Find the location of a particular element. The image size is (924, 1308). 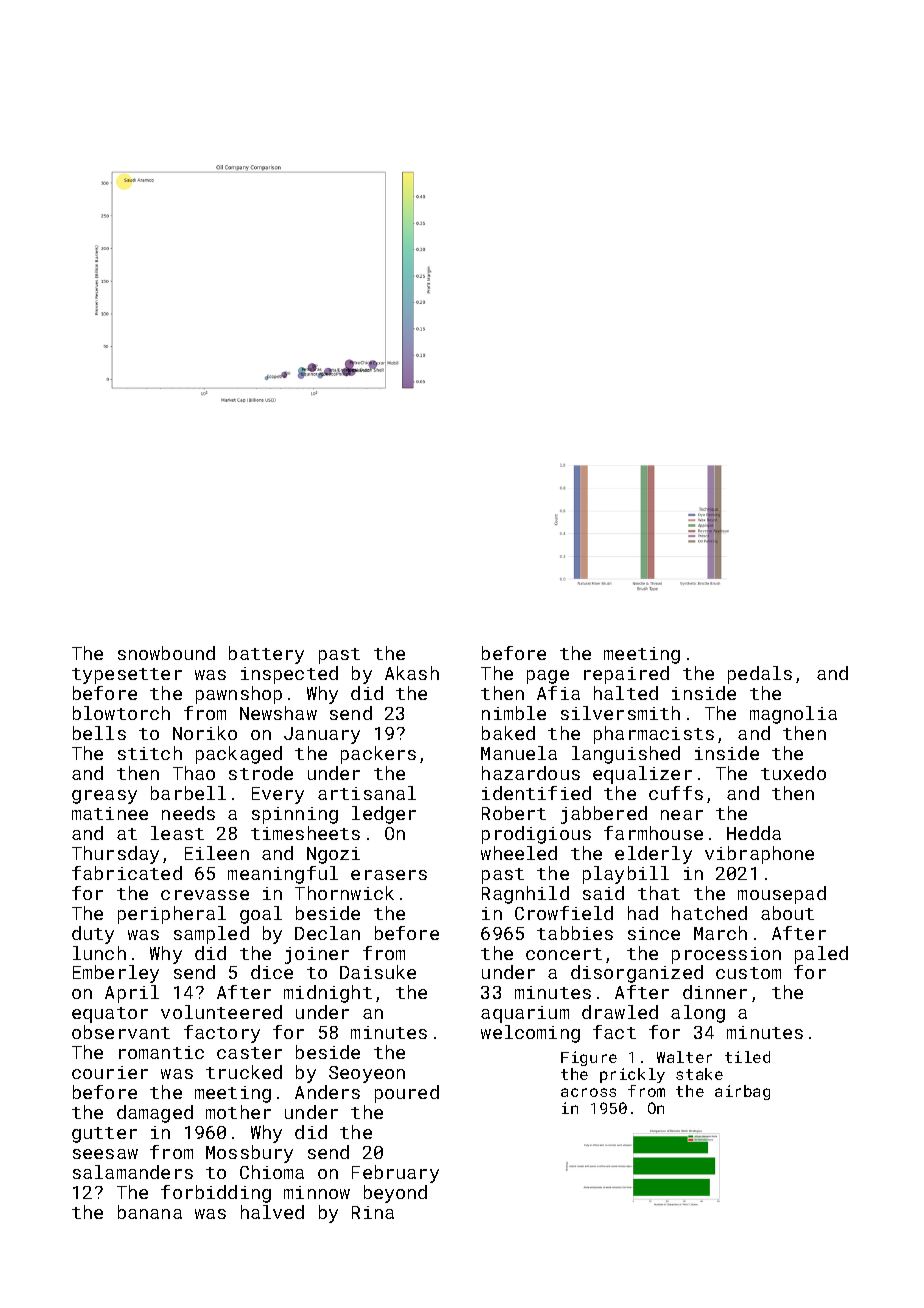

courier is located at coordinates (110, 1072).
